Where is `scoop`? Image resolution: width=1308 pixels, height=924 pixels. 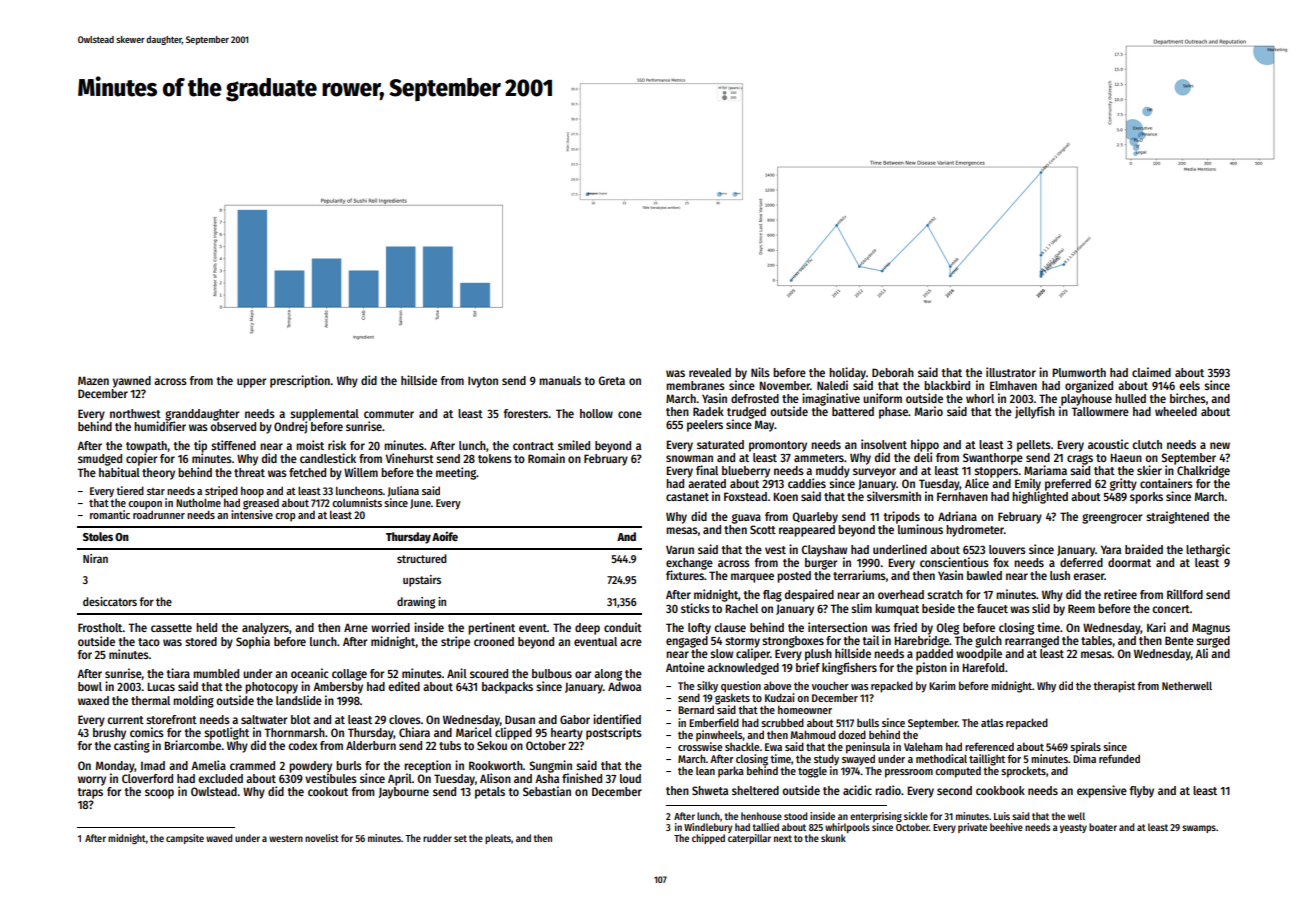 scoop is located at coordinates (159, 794).
